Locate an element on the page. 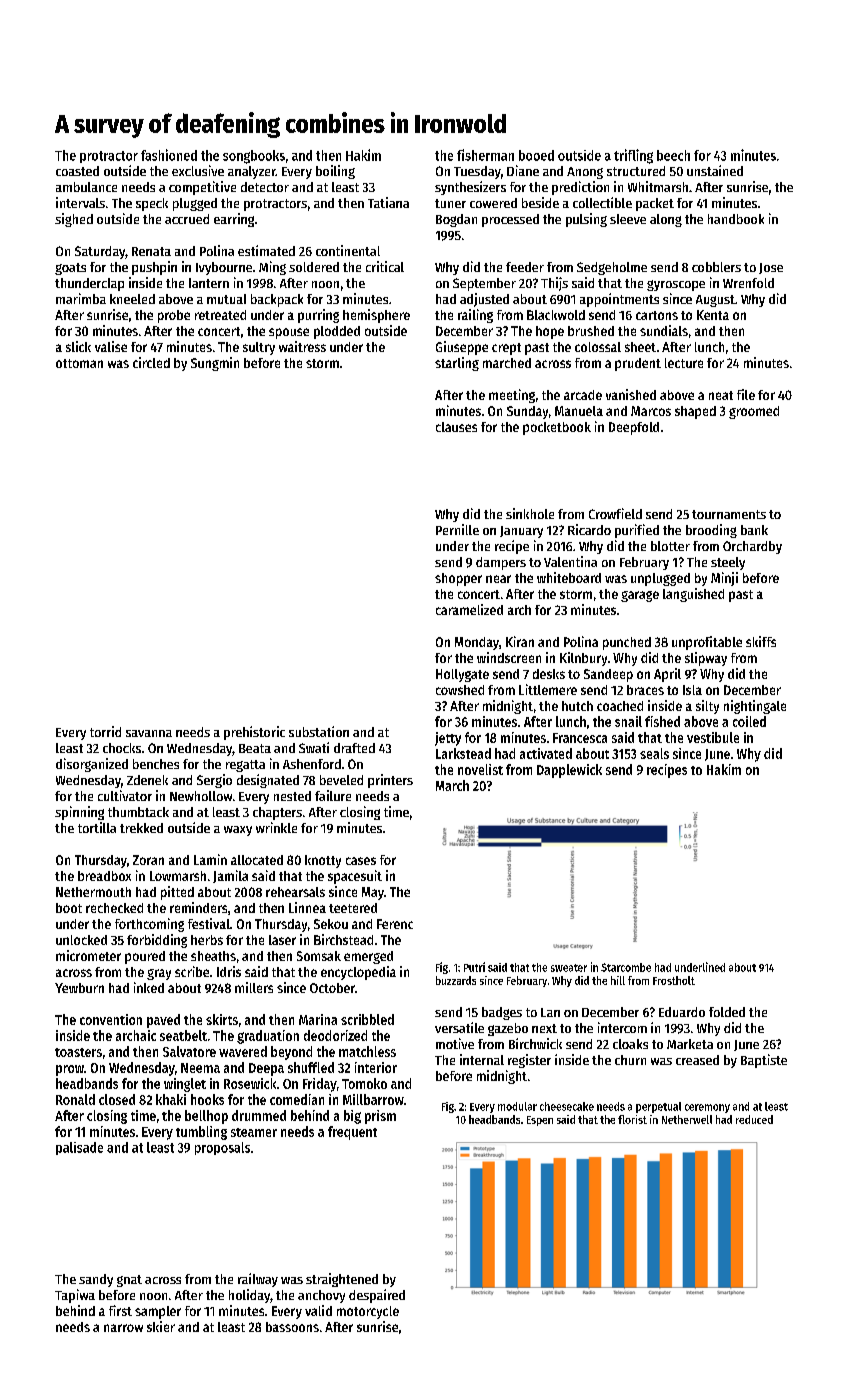 The image size is (849, 1400). Bogdan is located at coordinates (456, 220).
